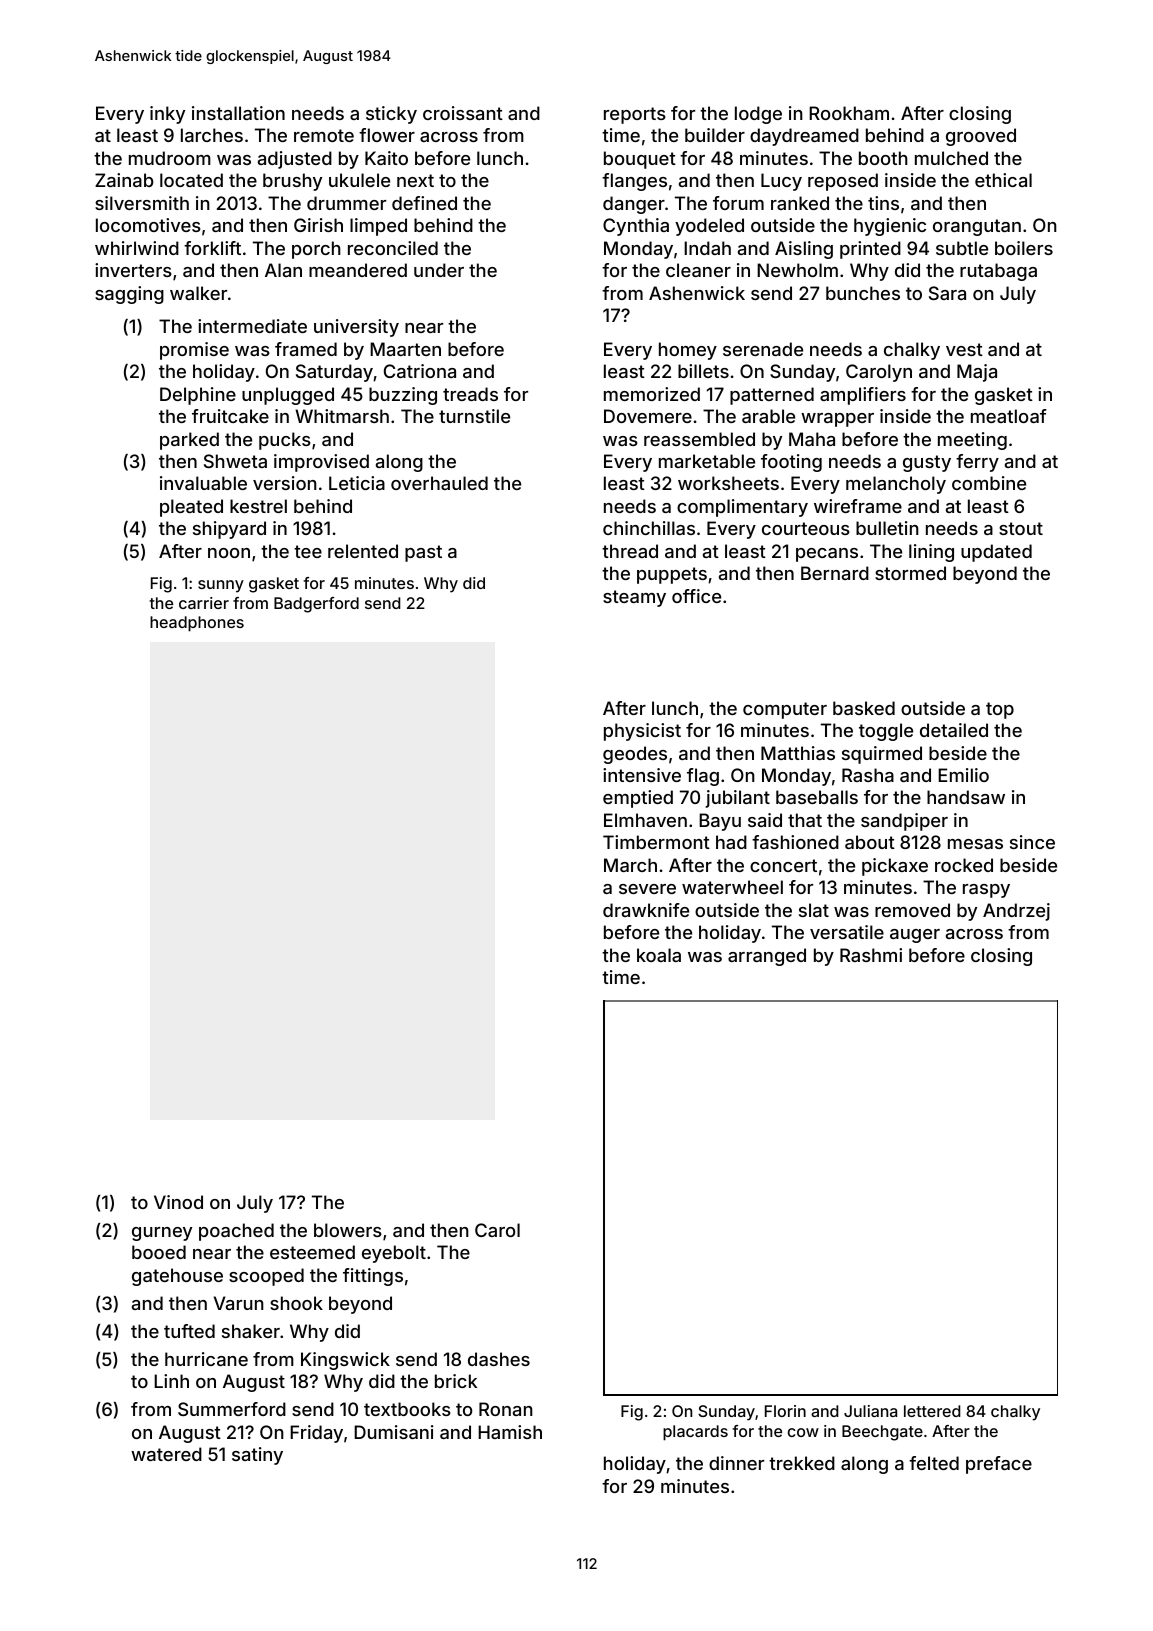  I want to click on brushy, so click(292, 182).
